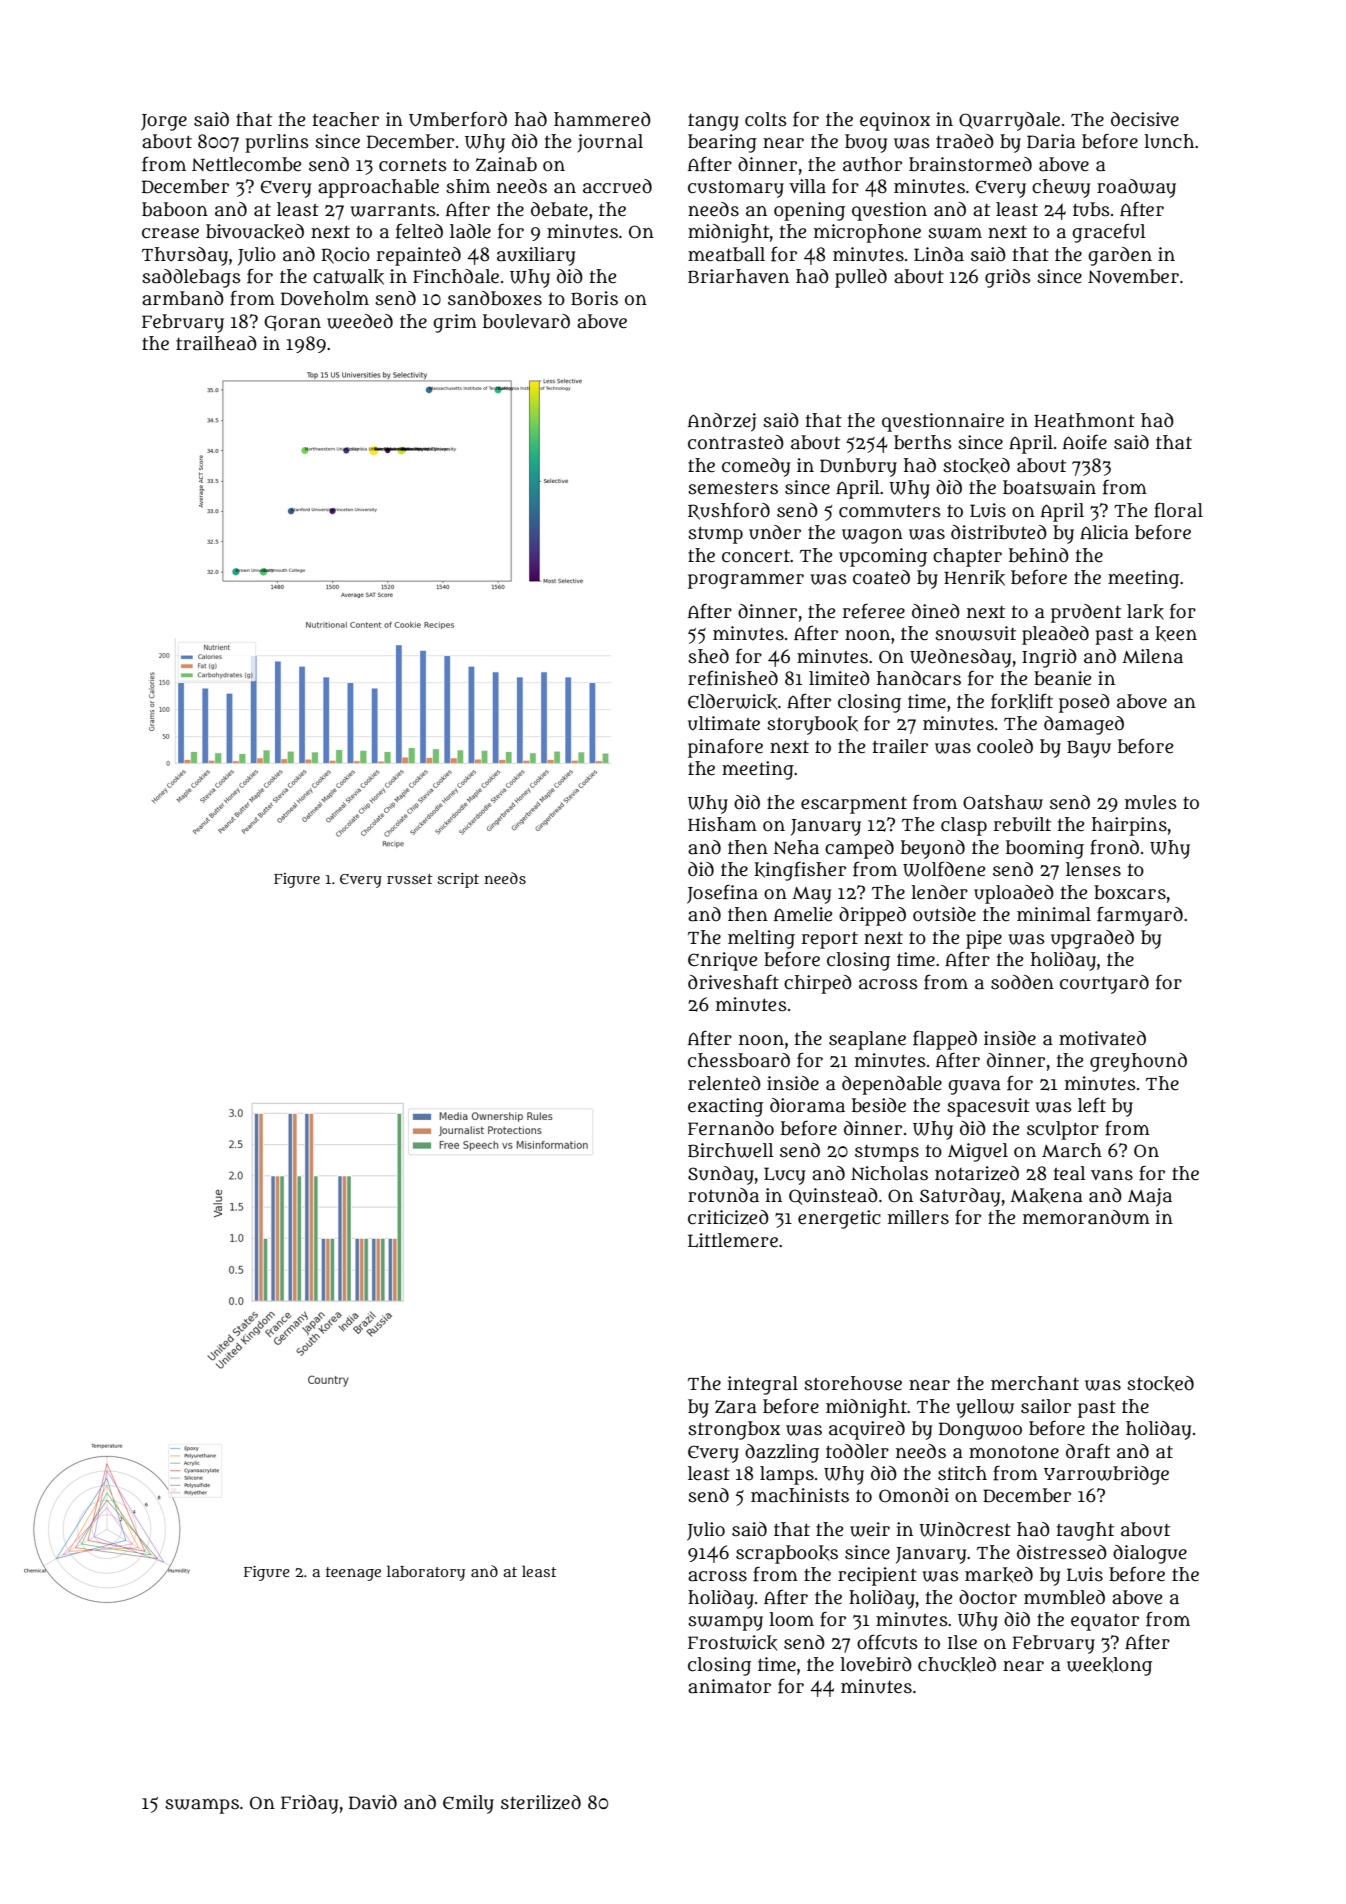  Describe the element at coordinates (541, 1802) in the screenshot. I see `sterilized` at that location.
